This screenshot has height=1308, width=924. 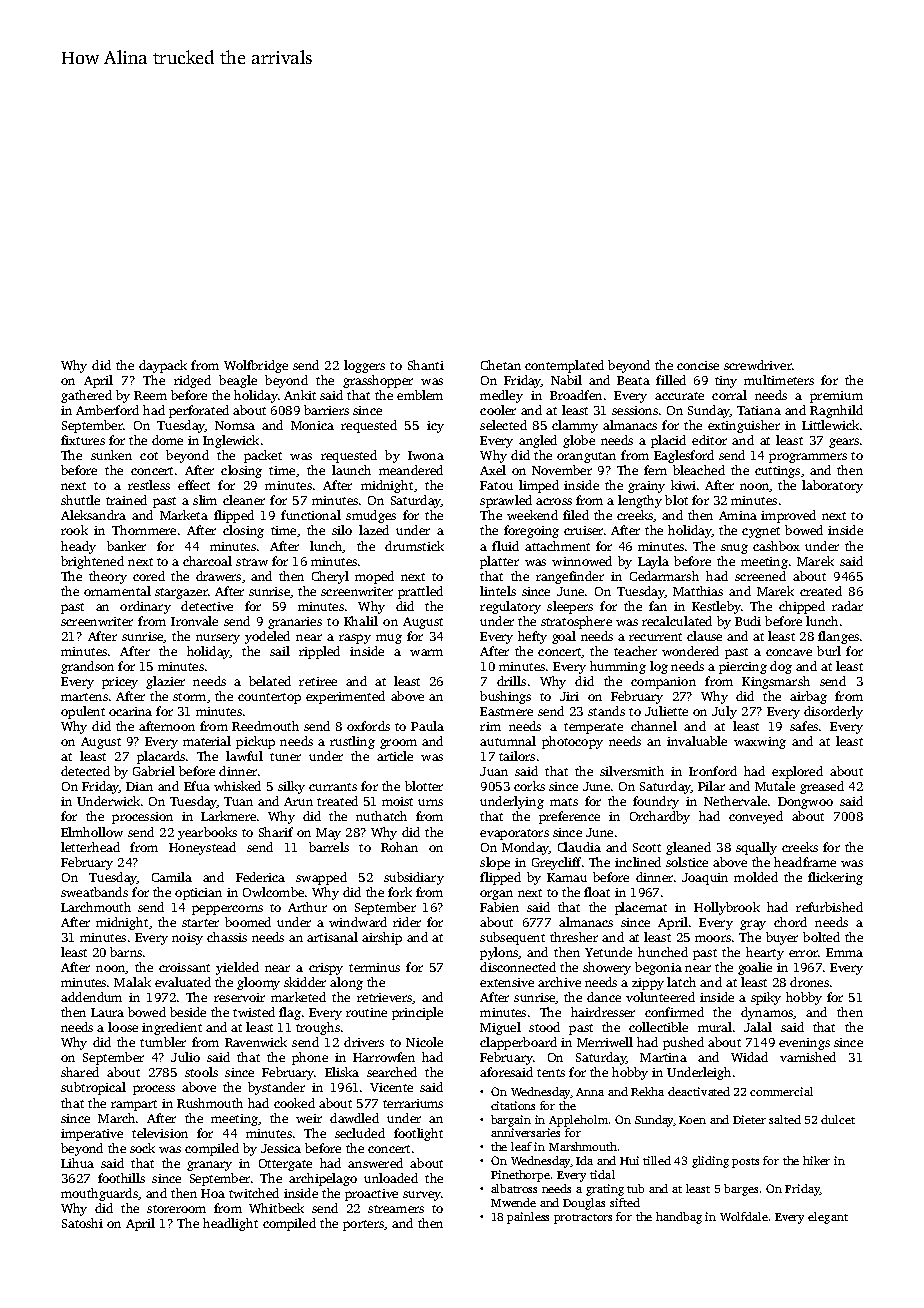 I want to click on Satoshi, so click(x=82, y=1223).
